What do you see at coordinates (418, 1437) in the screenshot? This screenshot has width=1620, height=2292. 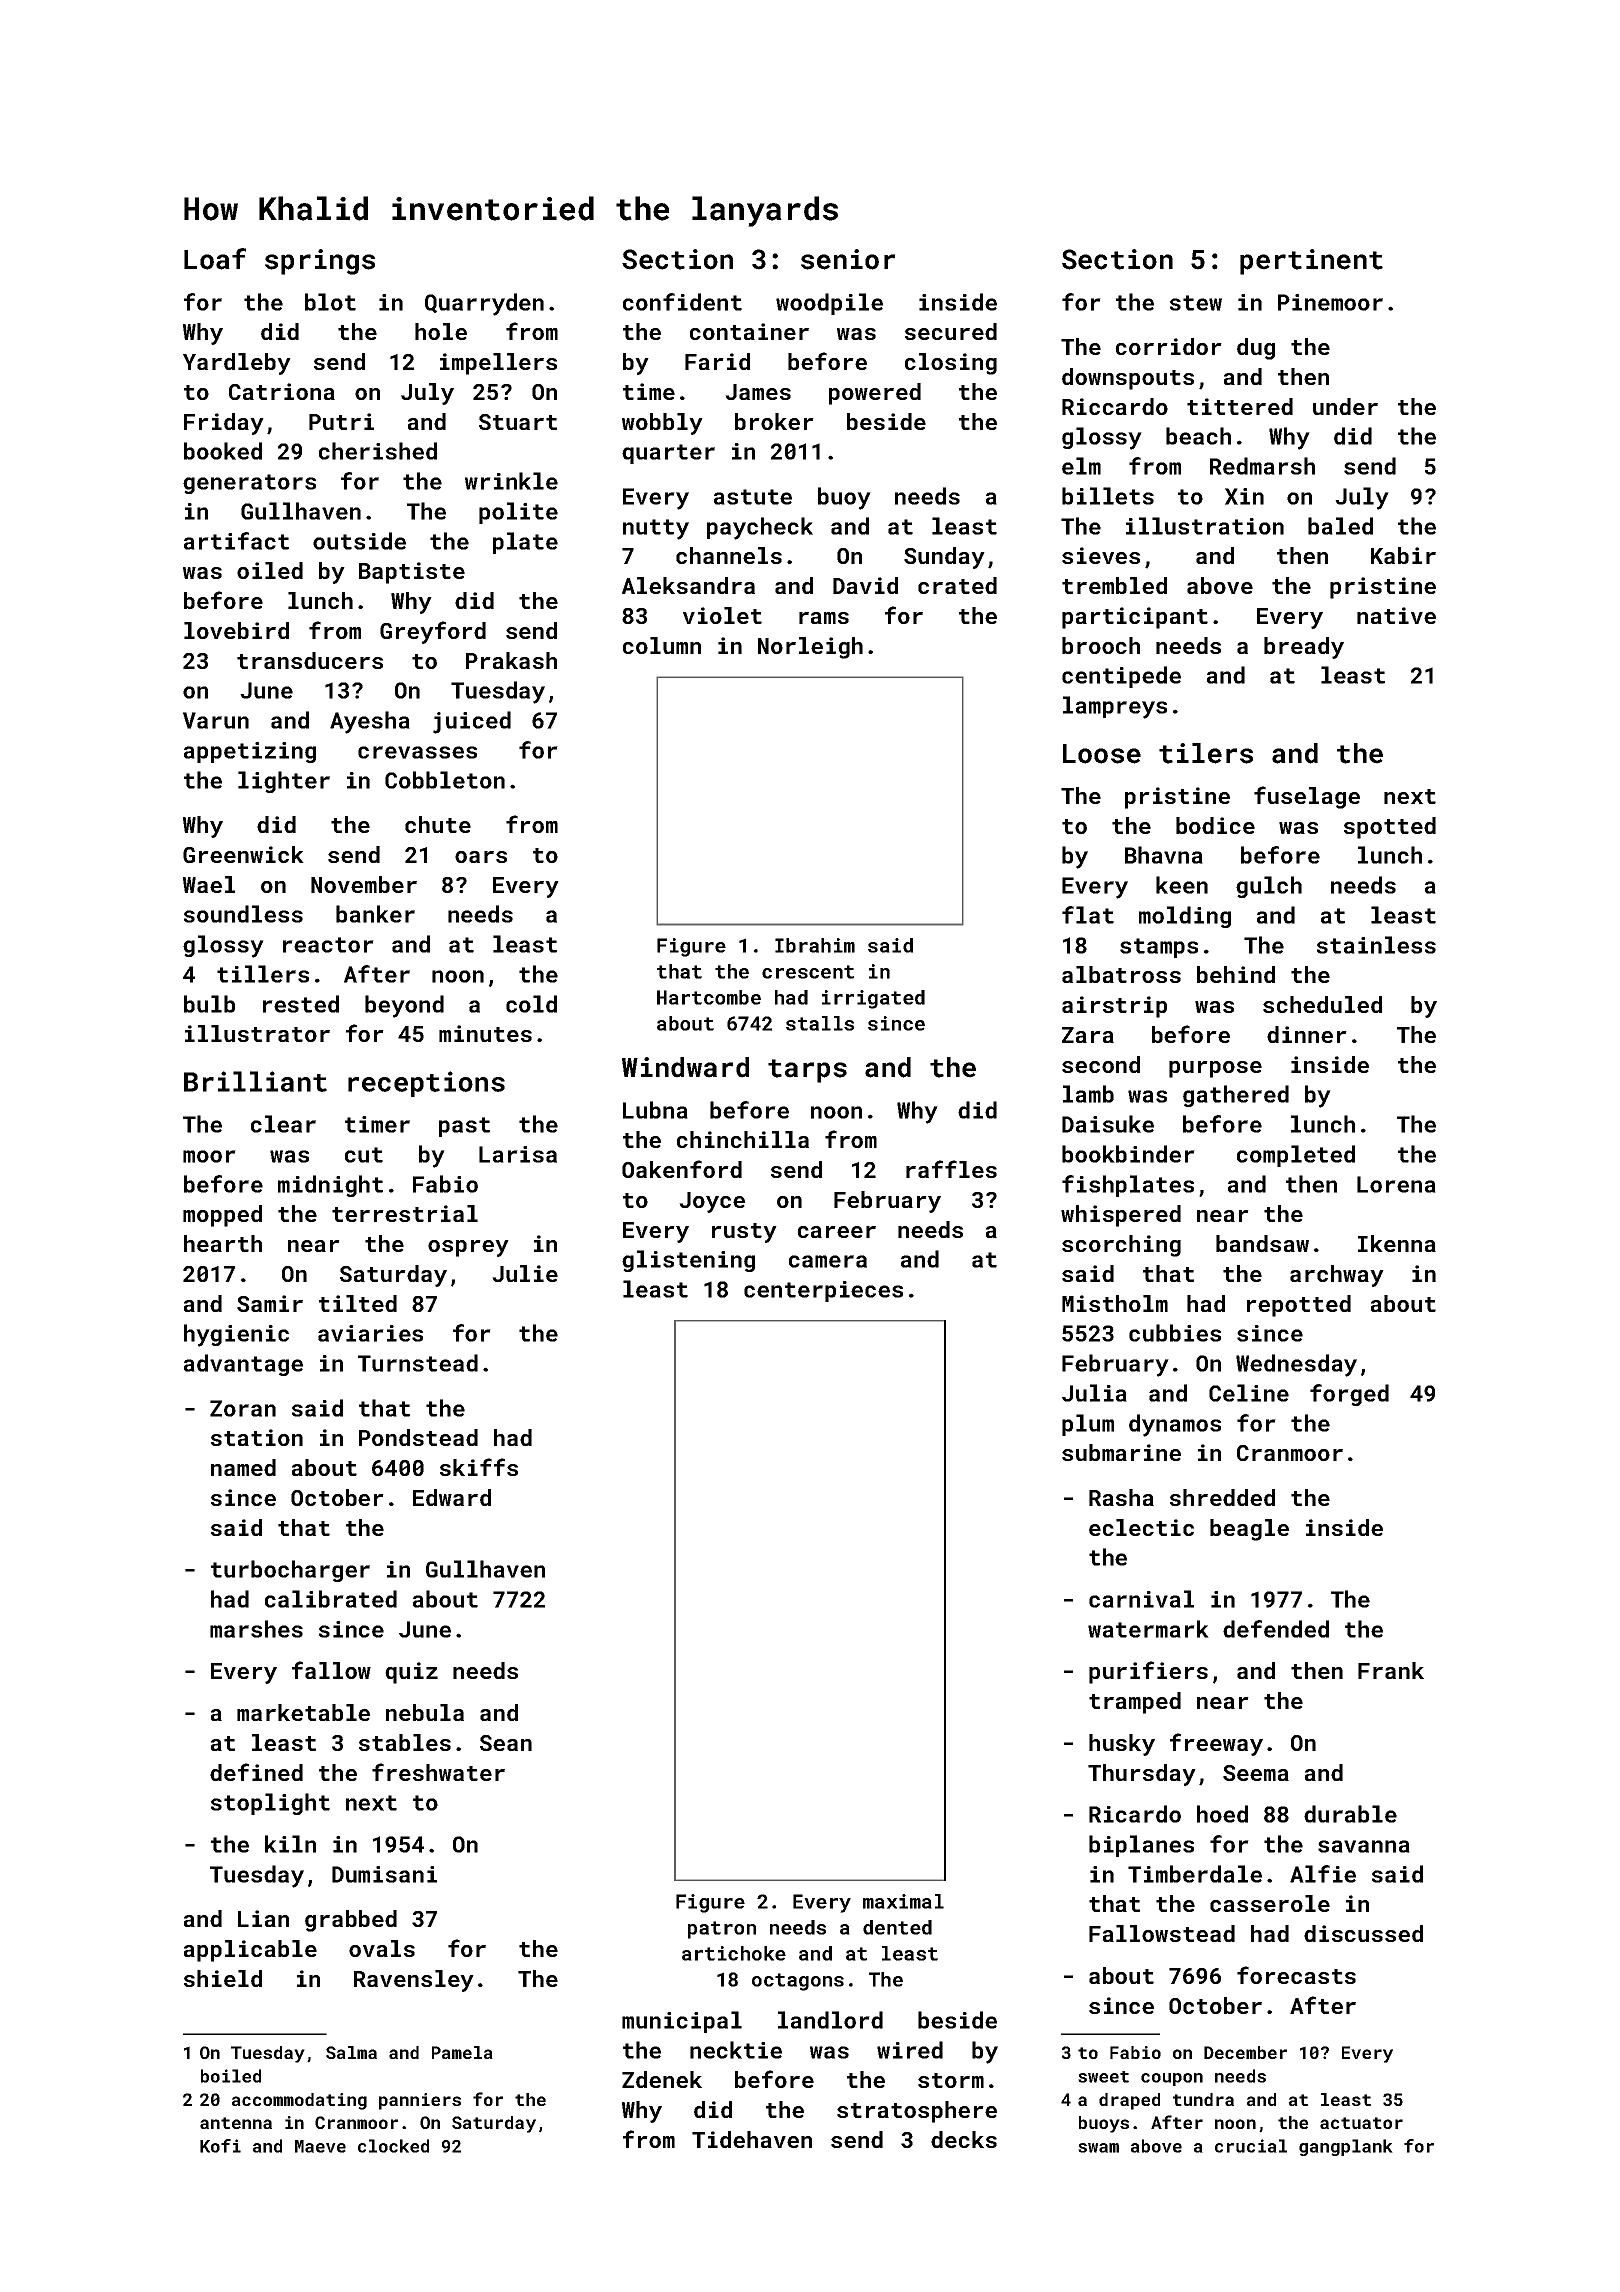 I see `Pondstead` at bounding box center [418, 1437].
